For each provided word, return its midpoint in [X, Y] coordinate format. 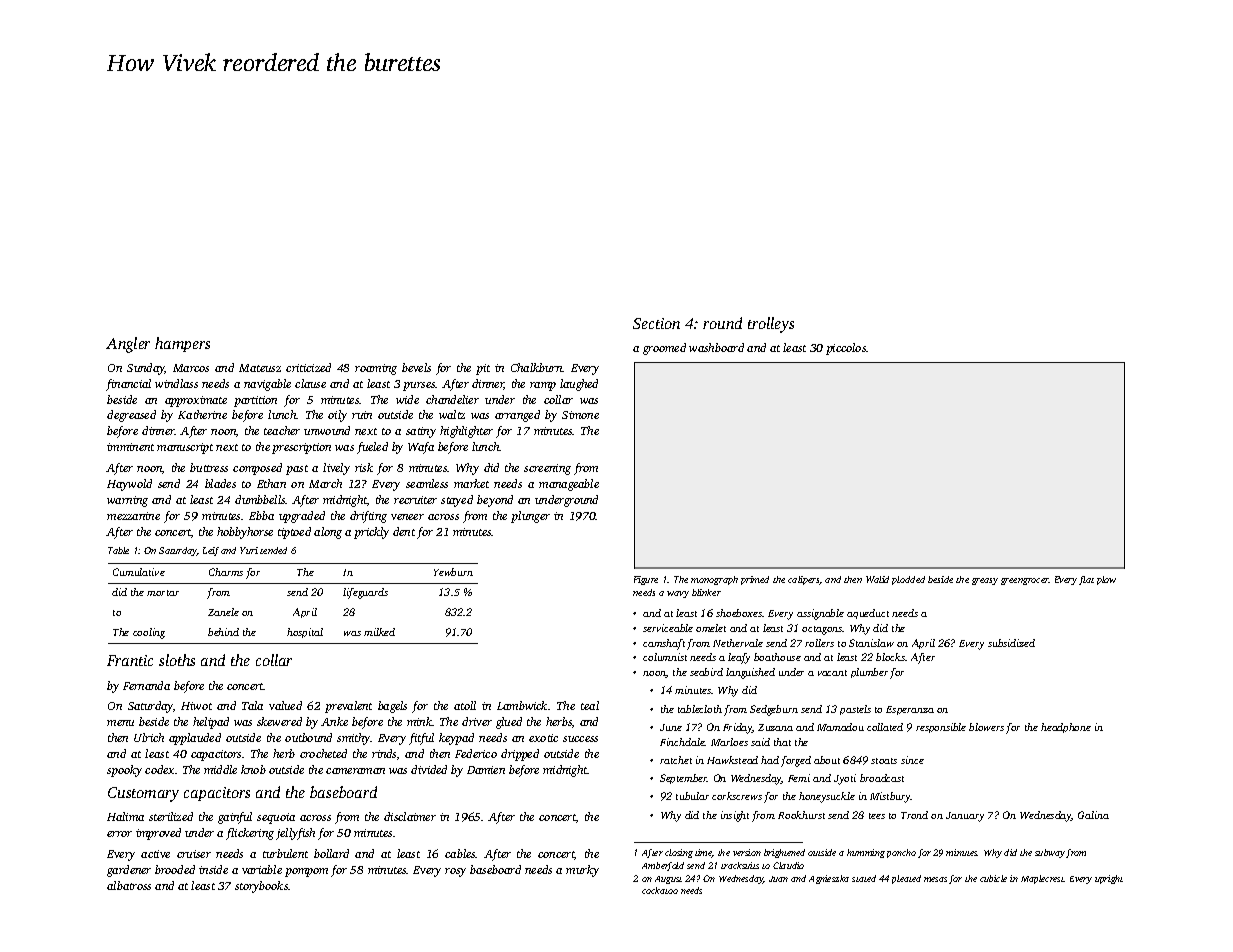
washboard [716, 347]
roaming [376, 369]
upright [1109, 879]
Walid [877, 579]
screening [547, 469]
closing [679, 853]
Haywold [129, 485]
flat [1086, 580]
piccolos [846, 349]
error [119, 834]
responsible [941, 728]
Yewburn [453, 572]
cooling [149, 633]
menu [120, 723]
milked [379, 632]
